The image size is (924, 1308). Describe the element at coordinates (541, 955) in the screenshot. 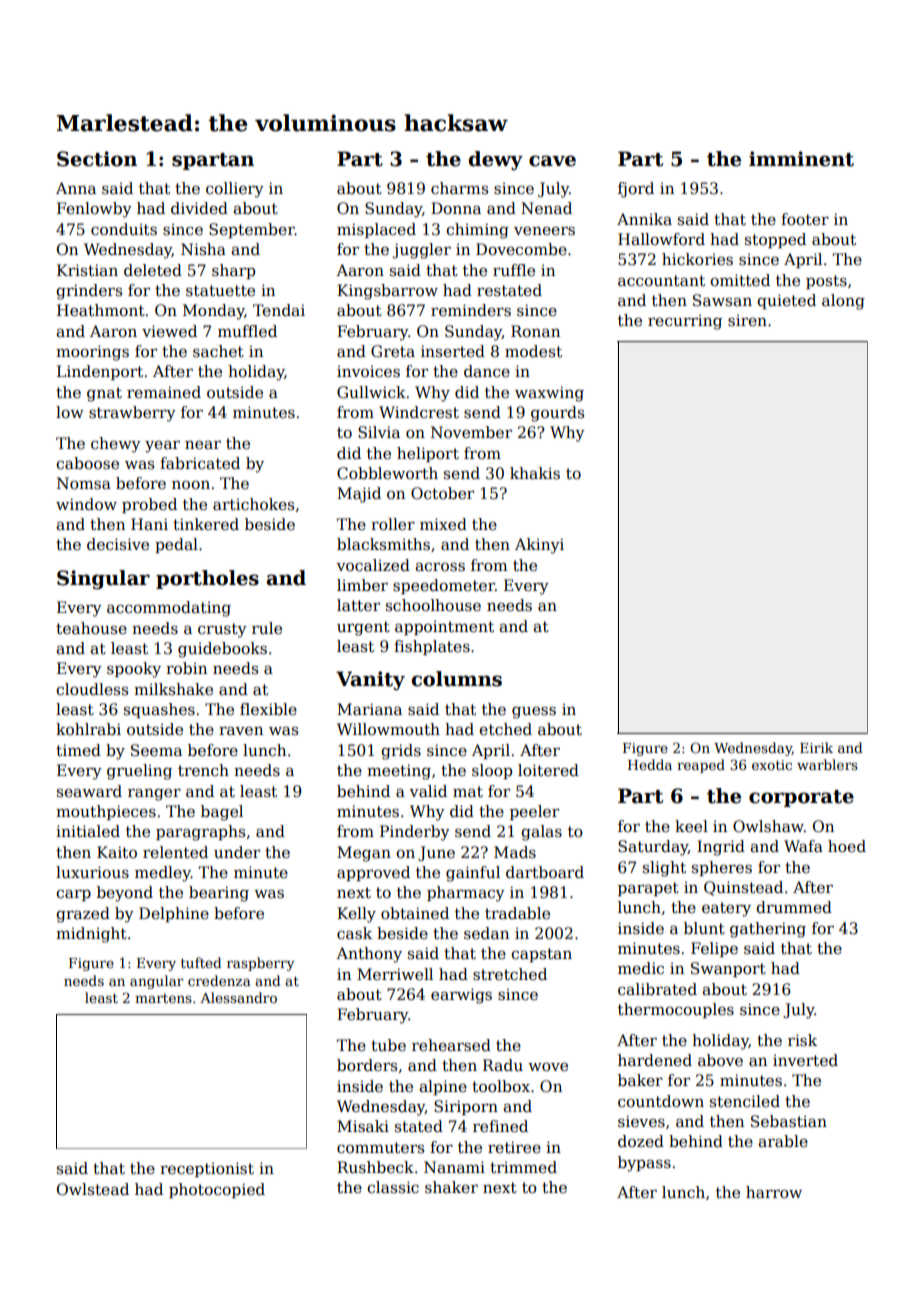

I see `capstan` at that location.
